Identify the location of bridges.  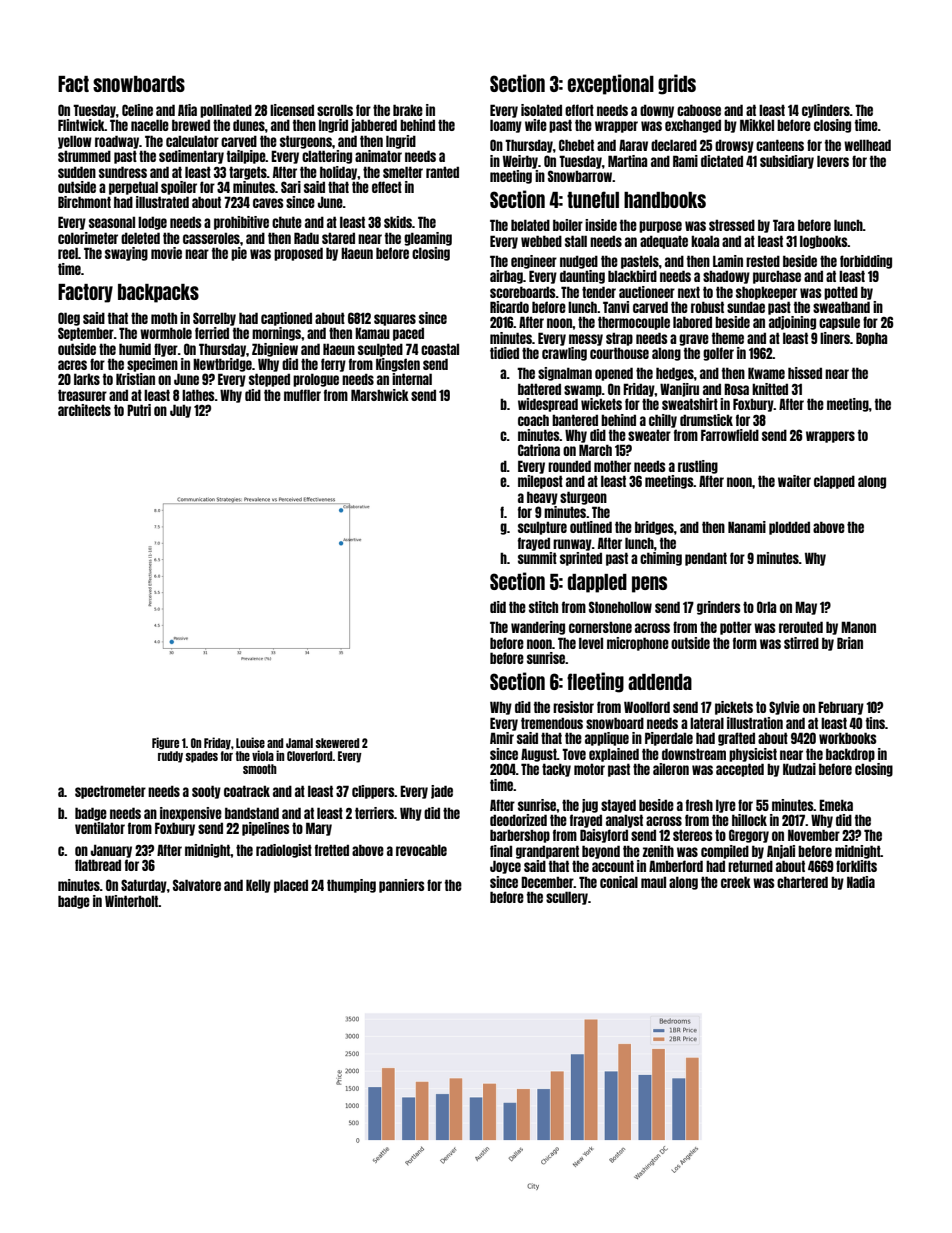
(654, 528).
